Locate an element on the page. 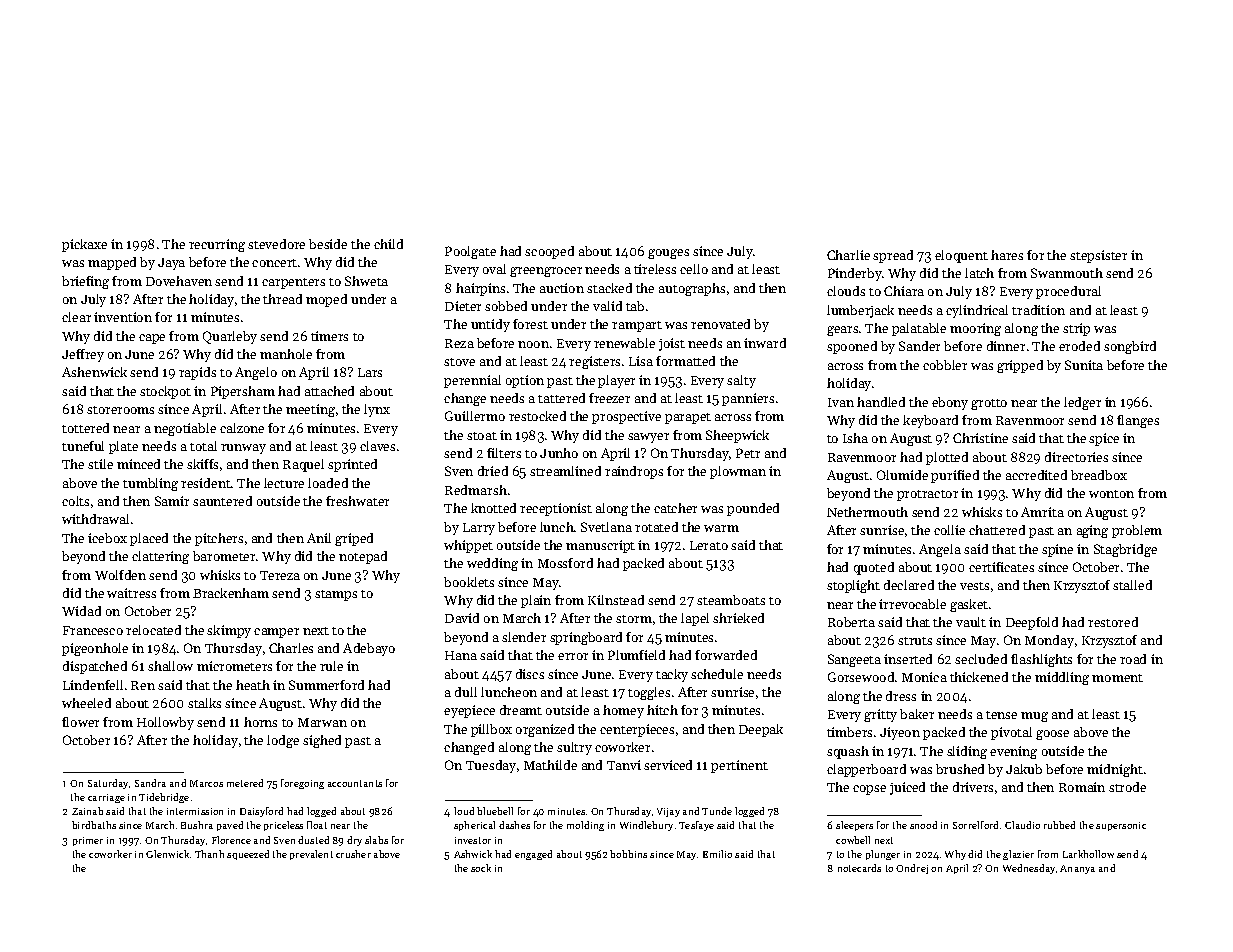  Anil is located at coordinates (319, 538).
